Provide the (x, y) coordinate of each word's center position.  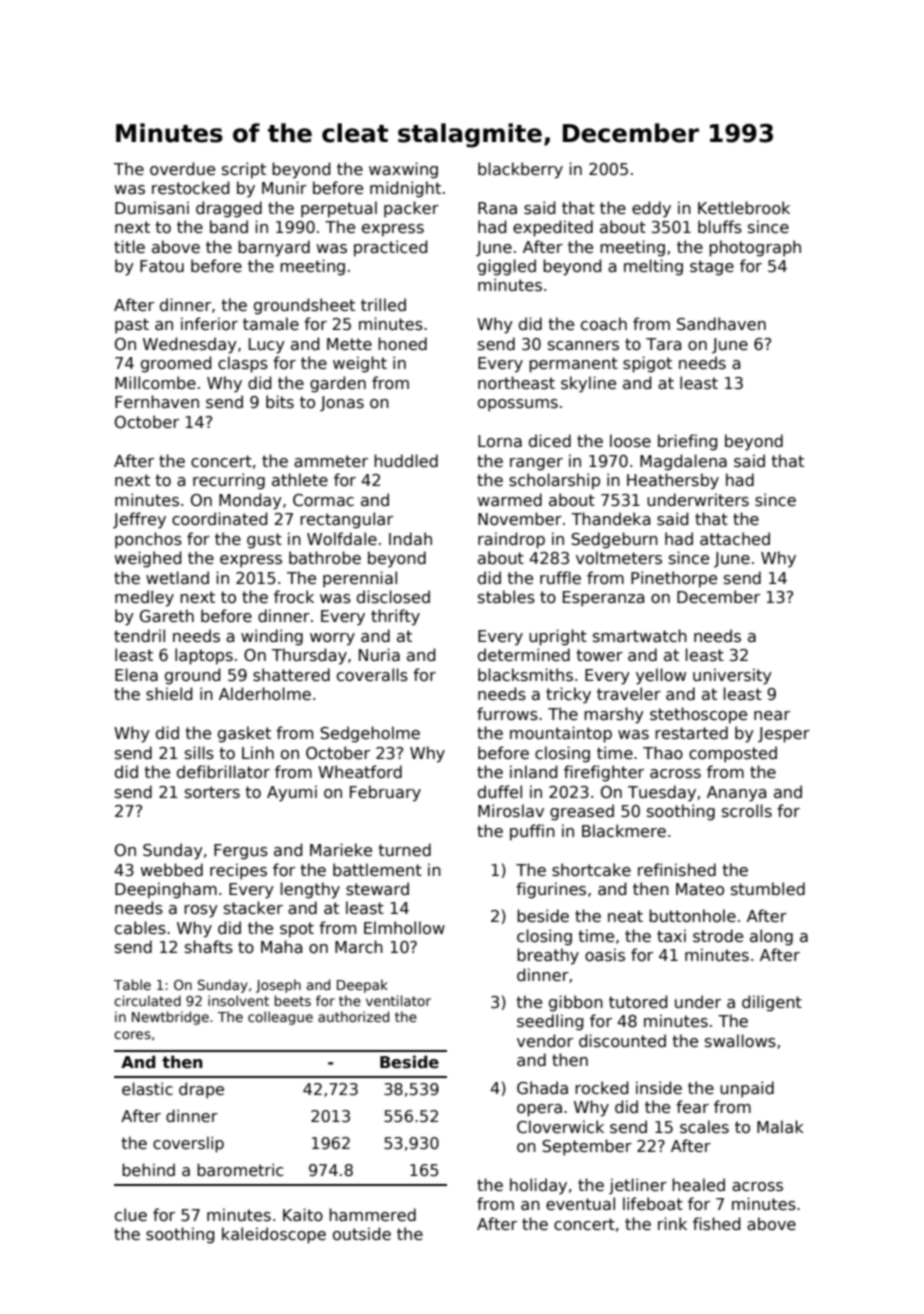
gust (264, 541)
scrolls (747, 810)
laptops (204, 656)
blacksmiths (525, 675)
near (772, 716)
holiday (538, 1186)
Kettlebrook (744, 207)
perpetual (339, 209)
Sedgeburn (614, 540)
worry (332, 639)
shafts (209, 947)
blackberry (520, 170)
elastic (147, 1089)
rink (672, 1223)
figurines (551, 890)
